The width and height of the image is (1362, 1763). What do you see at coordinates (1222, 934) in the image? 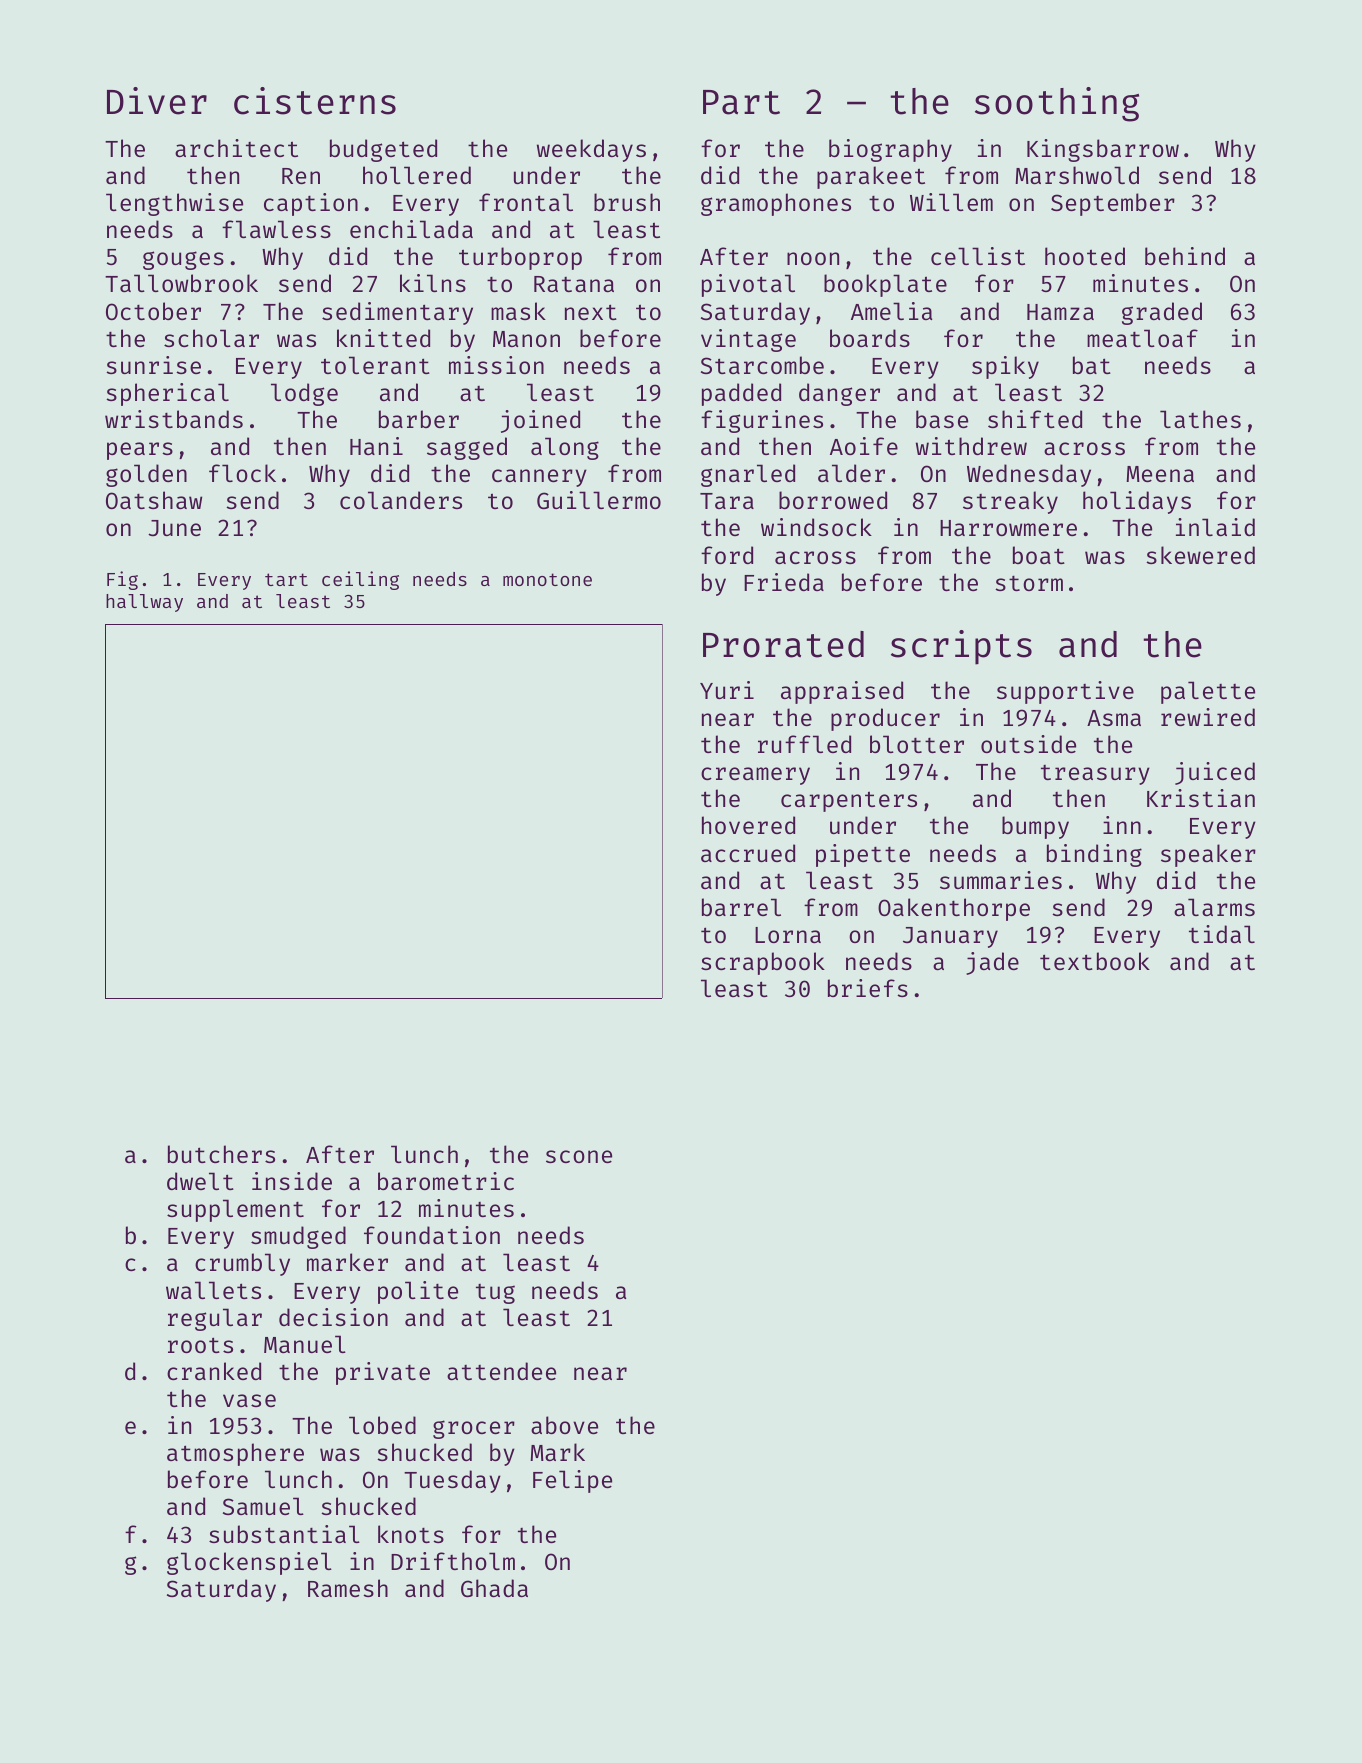
I see `tidal` at bounding box center [1222, 934].
